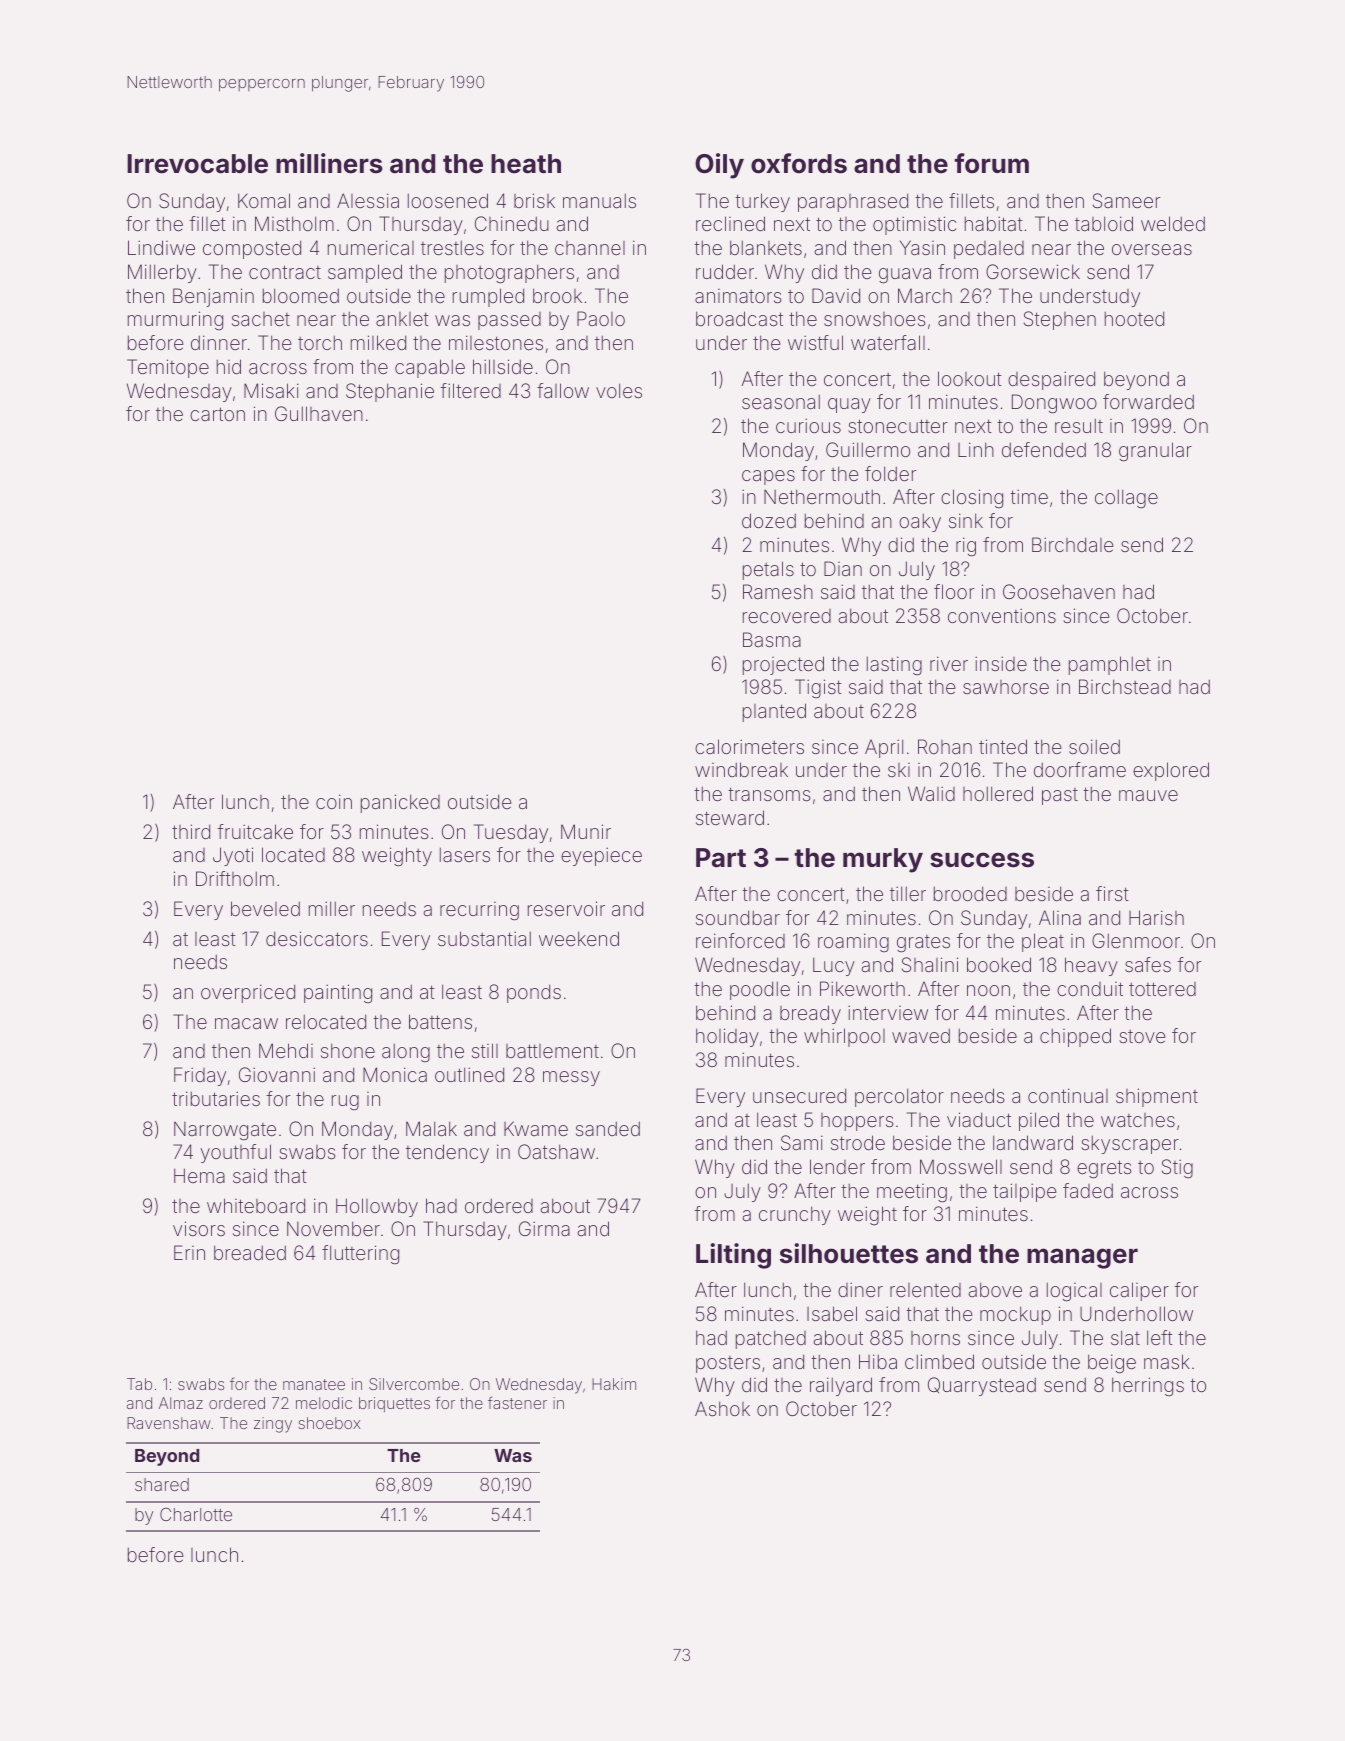 Image resolution: width=1345 pixels, height=1741 pixels. What do you see at coordinates (526, 164) in the image?
I see `heath` at bounding box center [526, 164].
